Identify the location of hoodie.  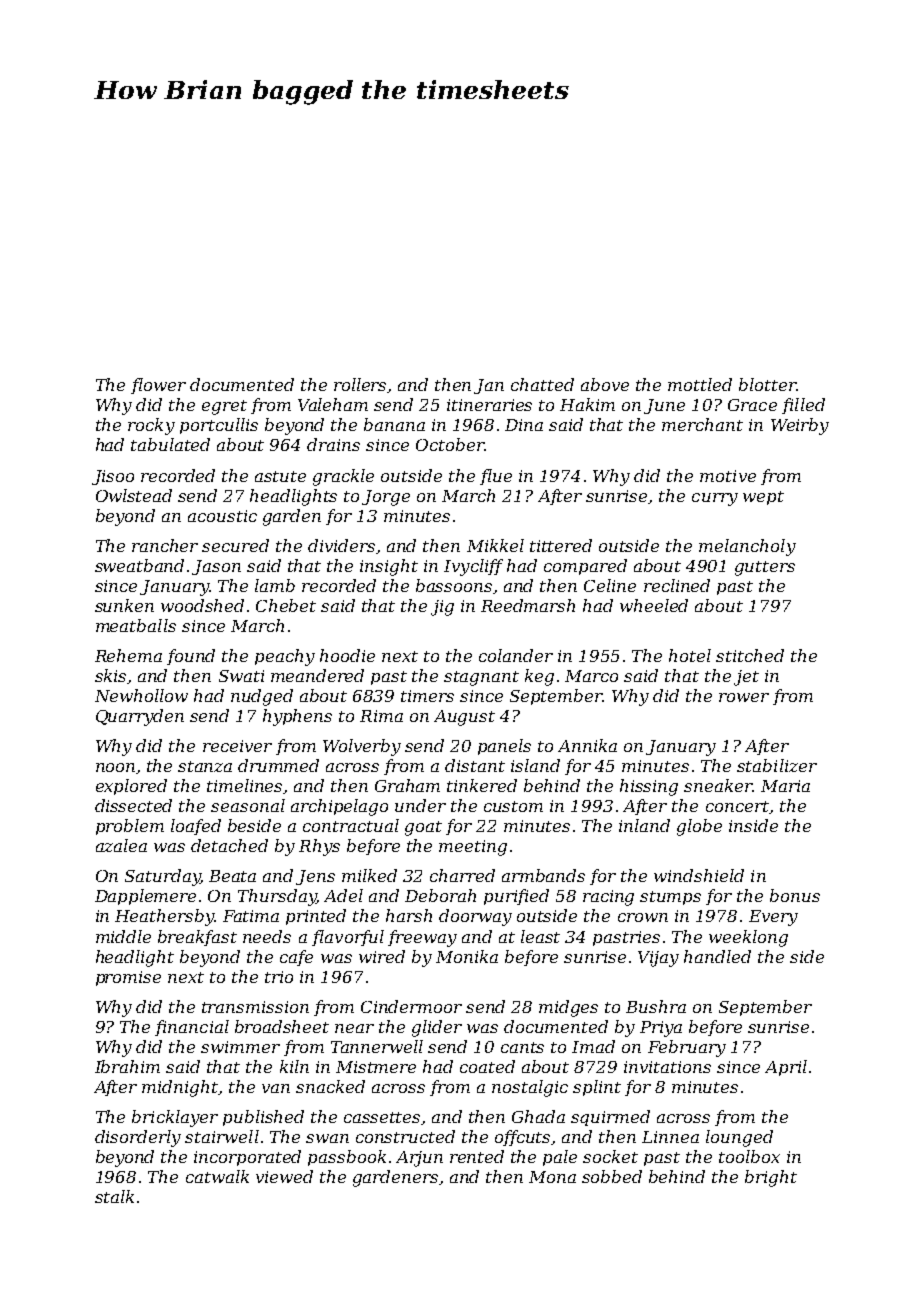
(347, 655).
